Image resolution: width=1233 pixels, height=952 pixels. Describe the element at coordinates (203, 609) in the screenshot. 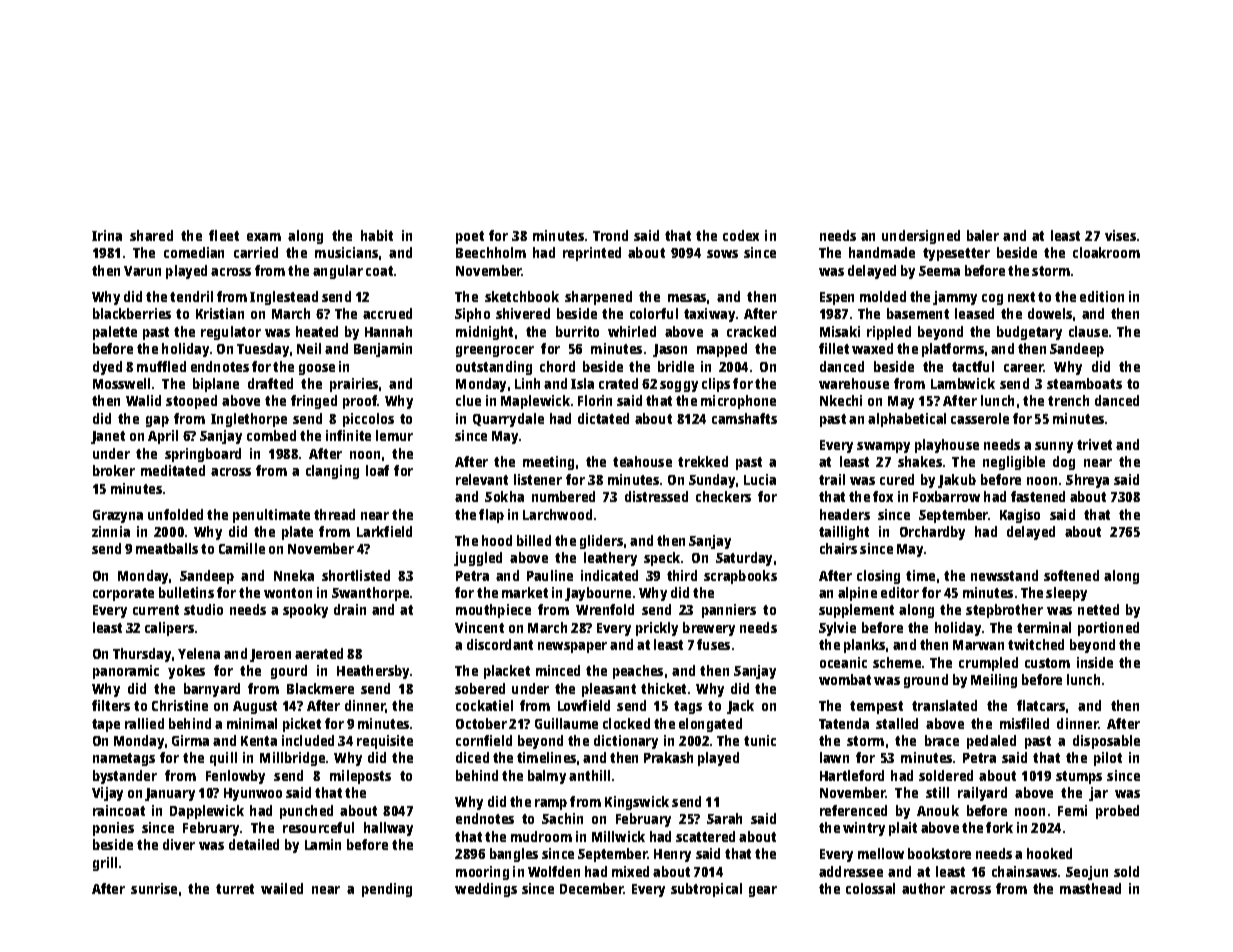

I see `studio` at that location.
